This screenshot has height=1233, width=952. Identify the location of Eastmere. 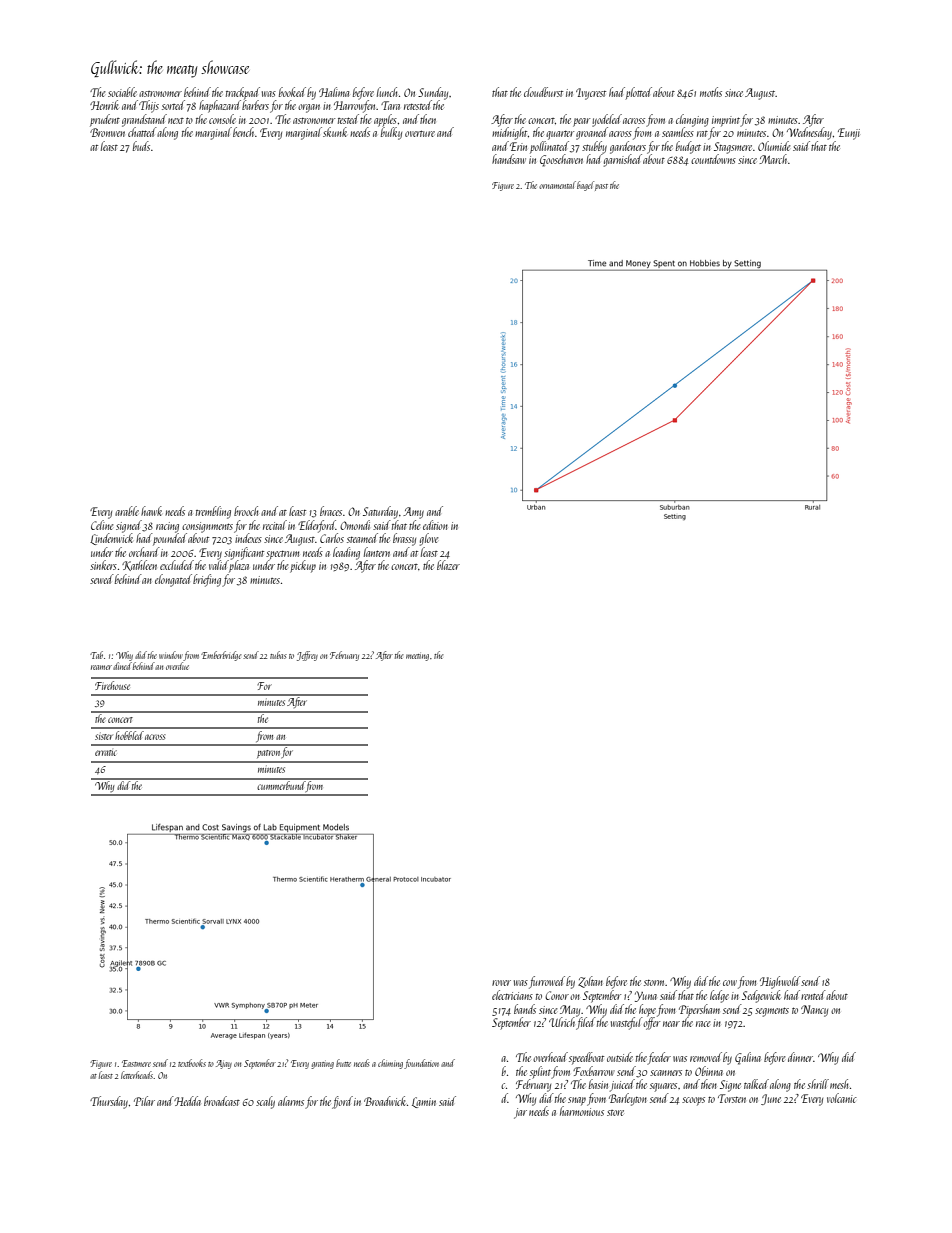
(136, 1063).
